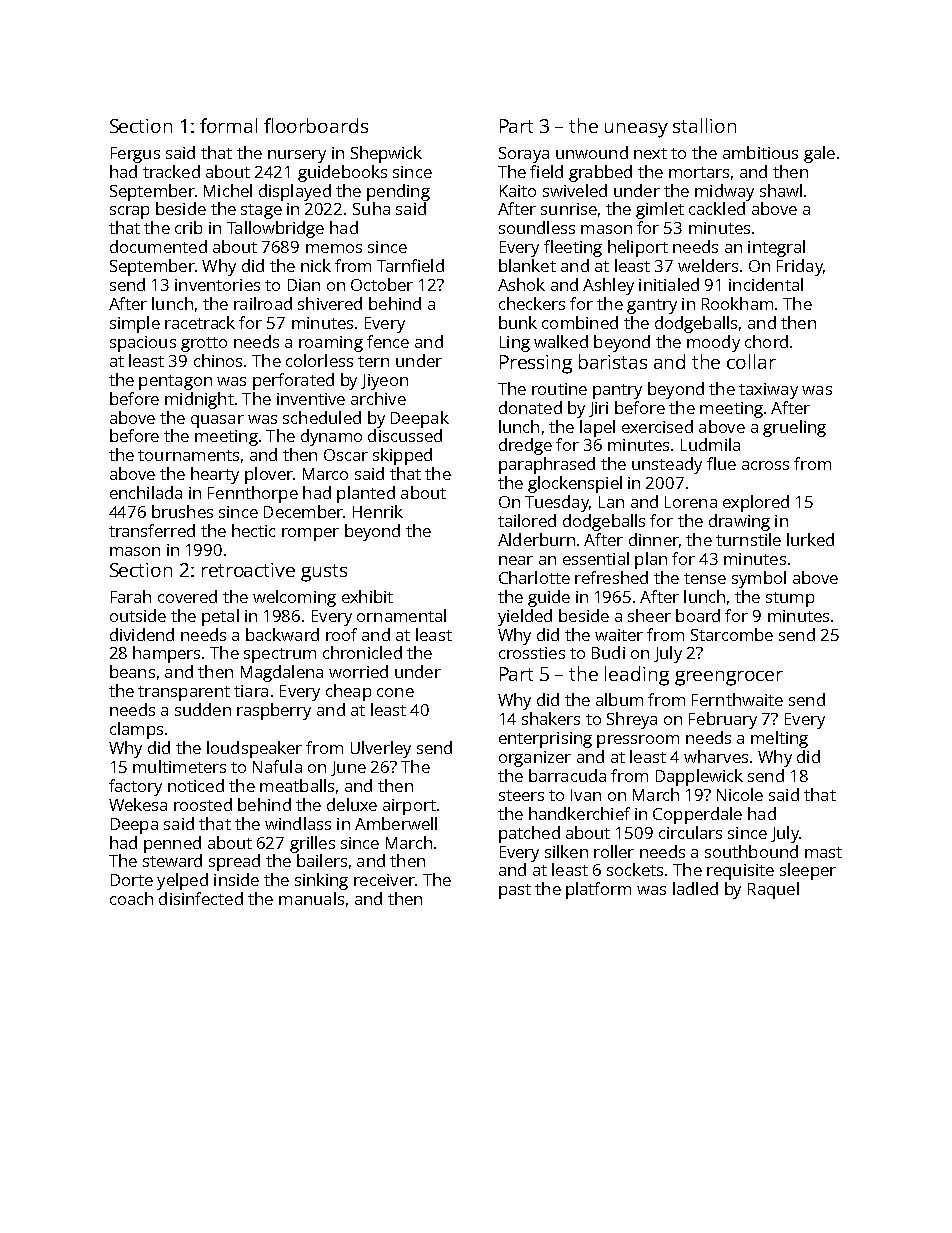 The width and height of the page is (952, 1233). I want to click on hearty, so click(215, 475).
